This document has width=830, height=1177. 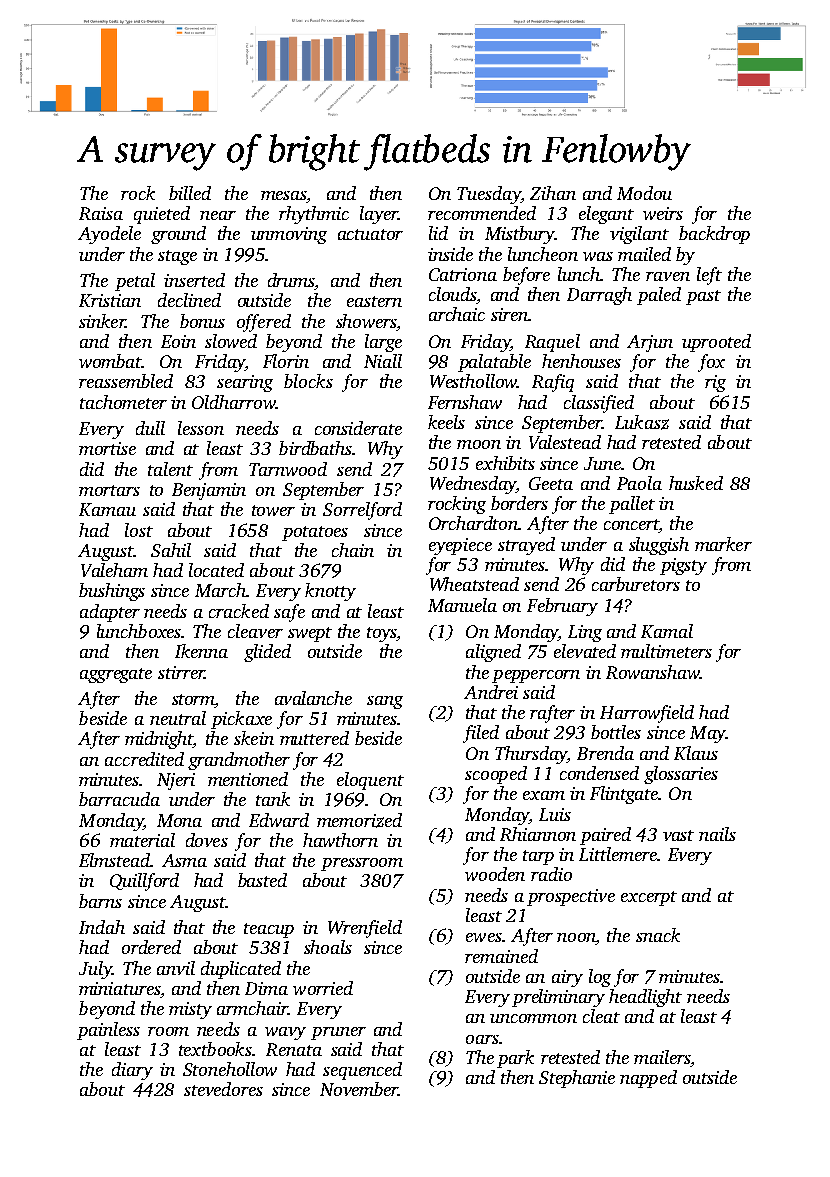 What do you see at coordinates (379, 215) in the document?
I see `layer` at bounding box center [379, 215].
